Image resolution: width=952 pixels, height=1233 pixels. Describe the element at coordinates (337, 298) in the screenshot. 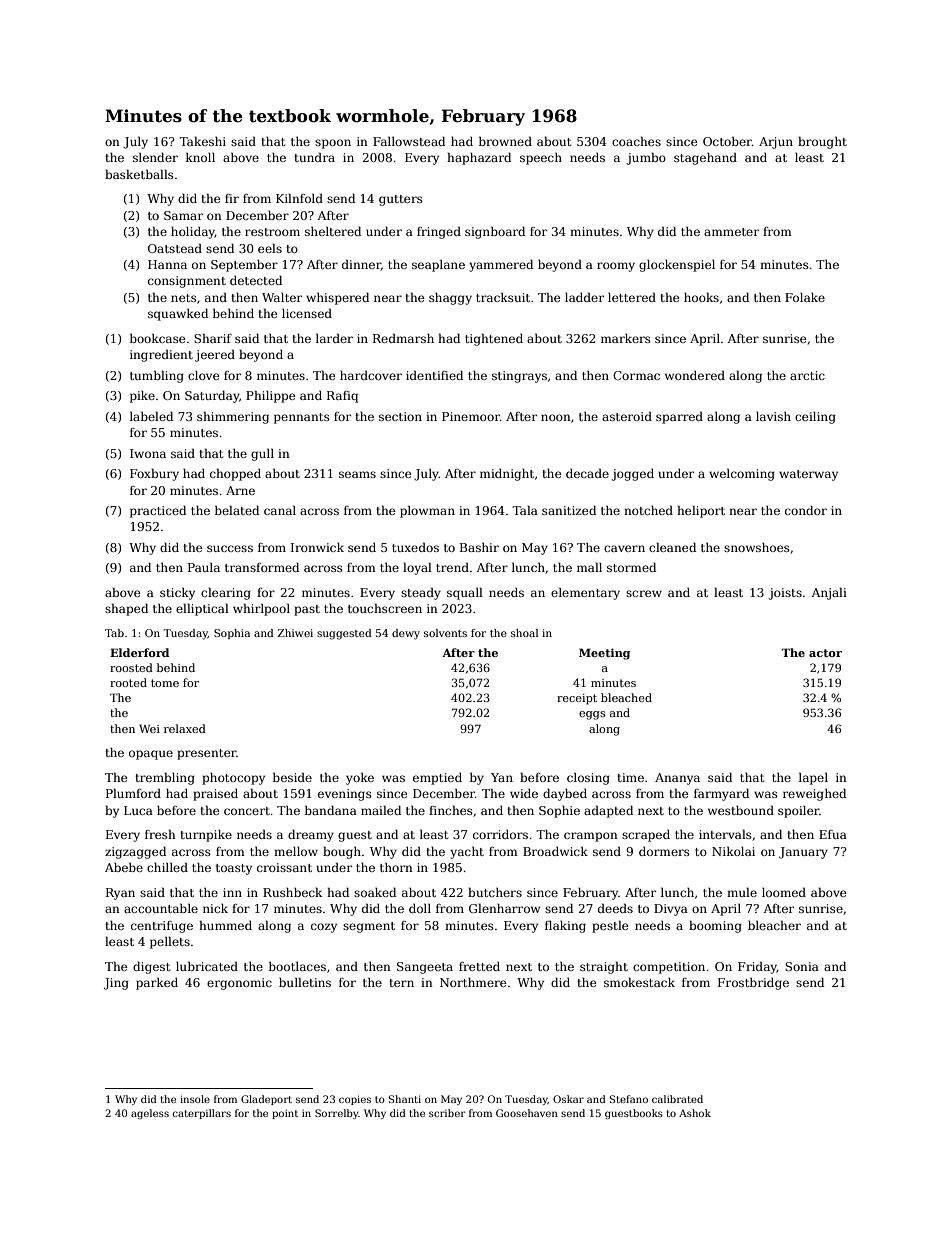

I see `whispered` at that location.
